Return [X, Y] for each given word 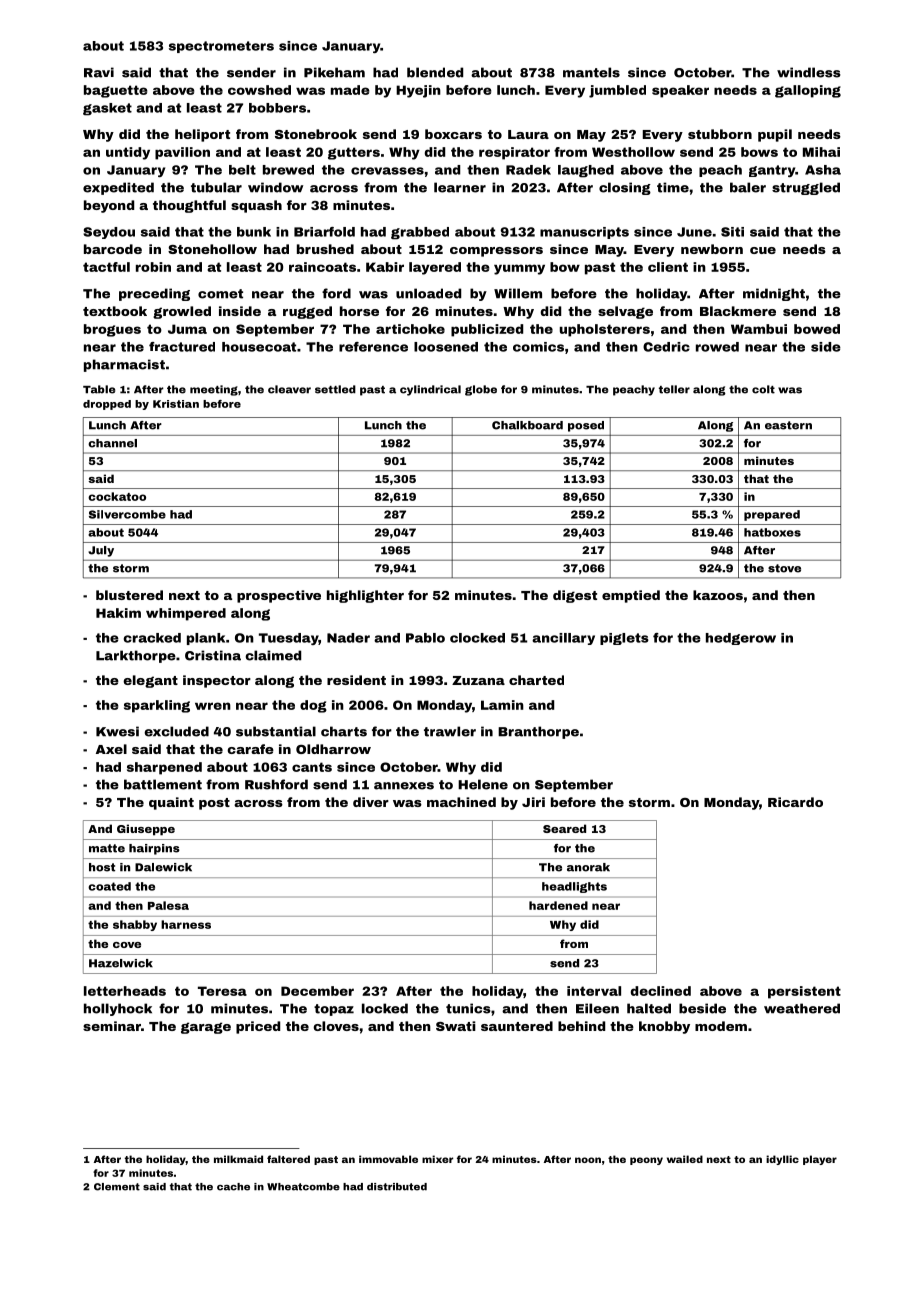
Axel [111, 749]
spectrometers [221, 47]
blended [435, 72]
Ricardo [795, 802]
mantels [591, 72]
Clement [117, 1187]
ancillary [563, 639]
